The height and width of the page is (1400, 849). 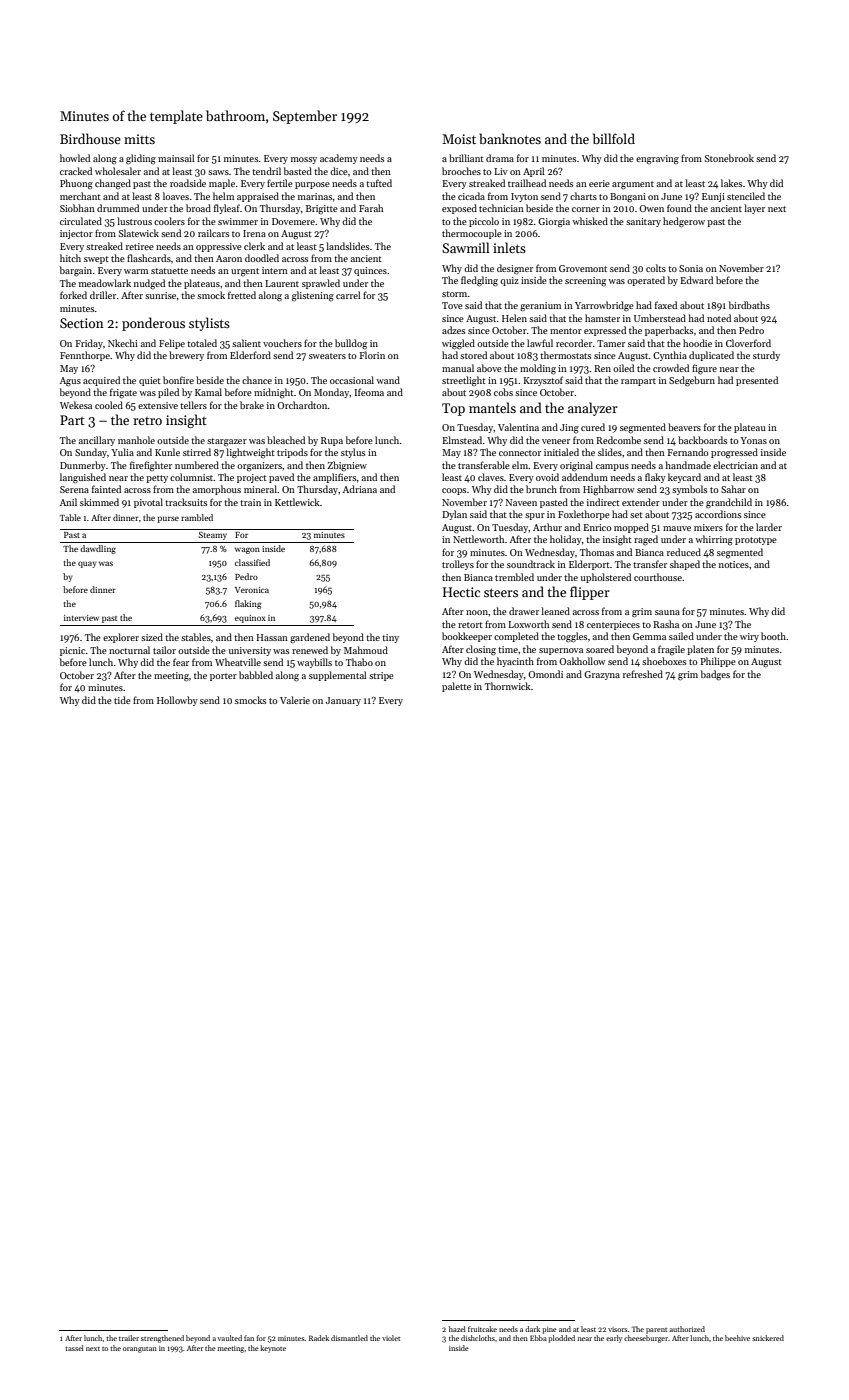 I want to click on tide, so click(x=122, y=700).
